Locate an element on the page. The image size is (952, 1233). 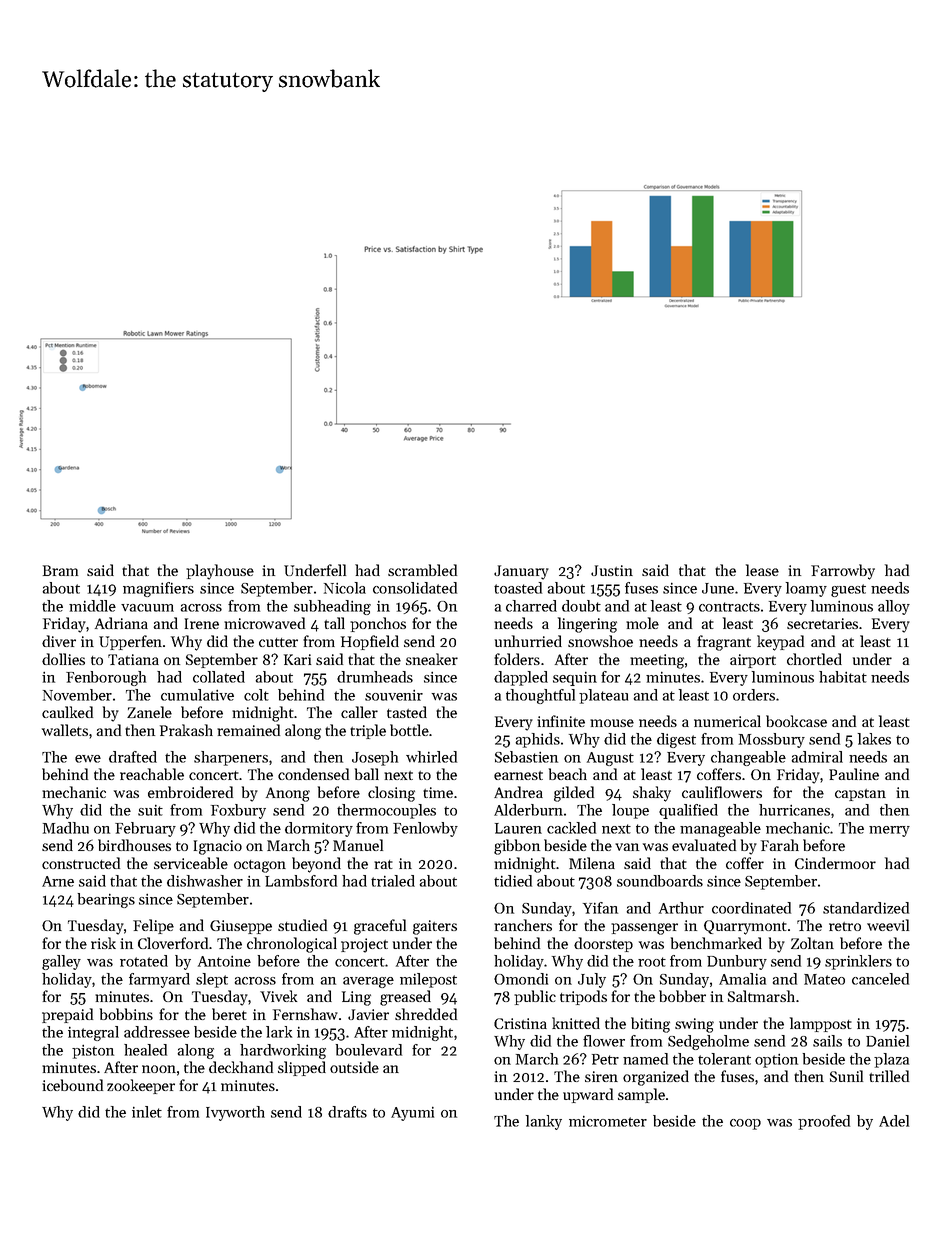
scrambled is located at coordinates (422, 570).
